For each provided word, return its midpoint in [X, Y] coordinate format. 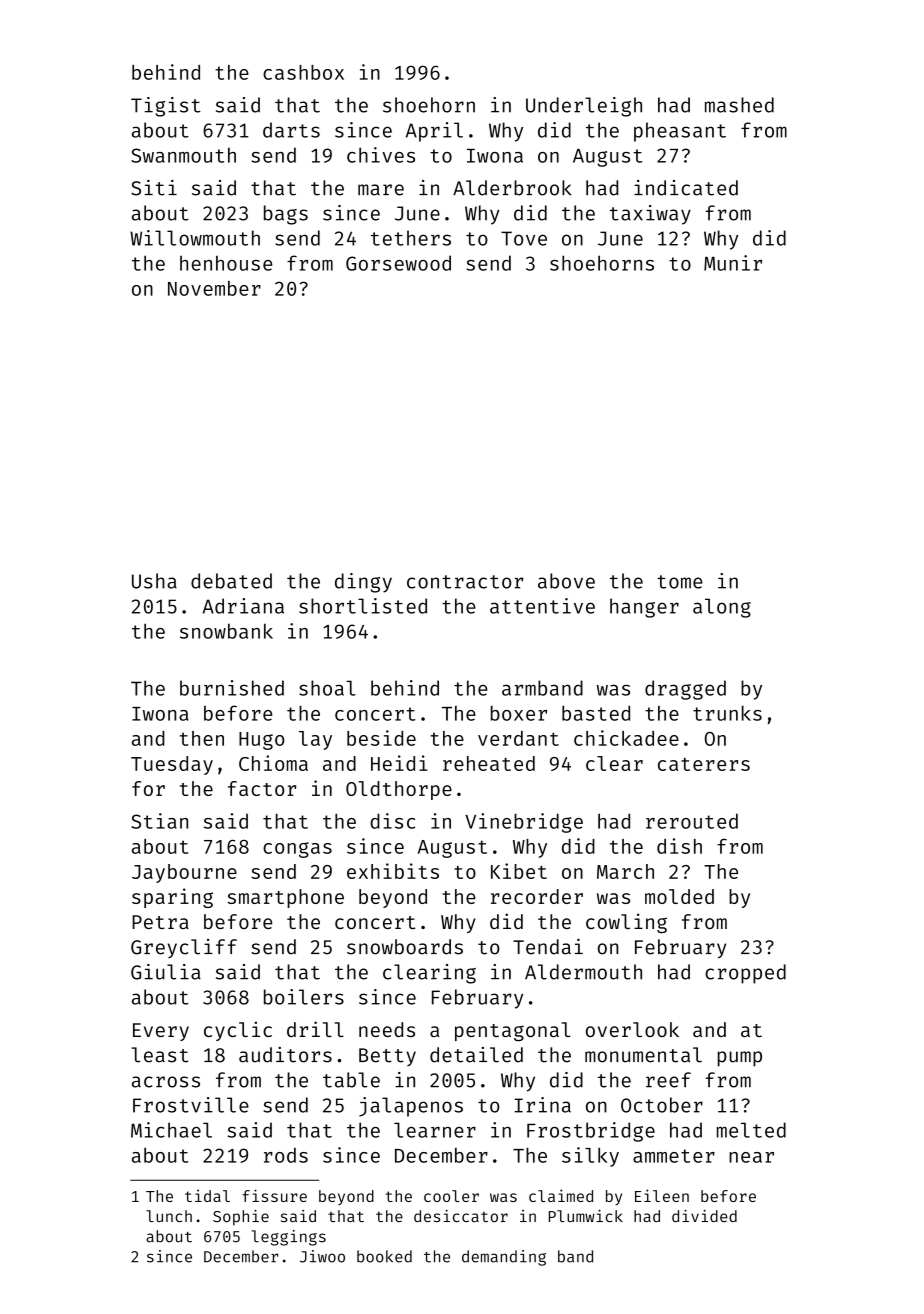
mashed [739, 105]
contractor [465, 582]
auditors [285, 1055]
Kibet [519, 871]
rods [286, 1155]
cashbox [303, 72]
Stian [159, 821]
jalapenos [411, 1107]
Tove [524, 238]
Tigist [166, 107]
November [214, 288]
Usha [154, 581]
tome [680, 582]
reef [668, 1080]
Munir [733, 263]
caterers [704, 764]
